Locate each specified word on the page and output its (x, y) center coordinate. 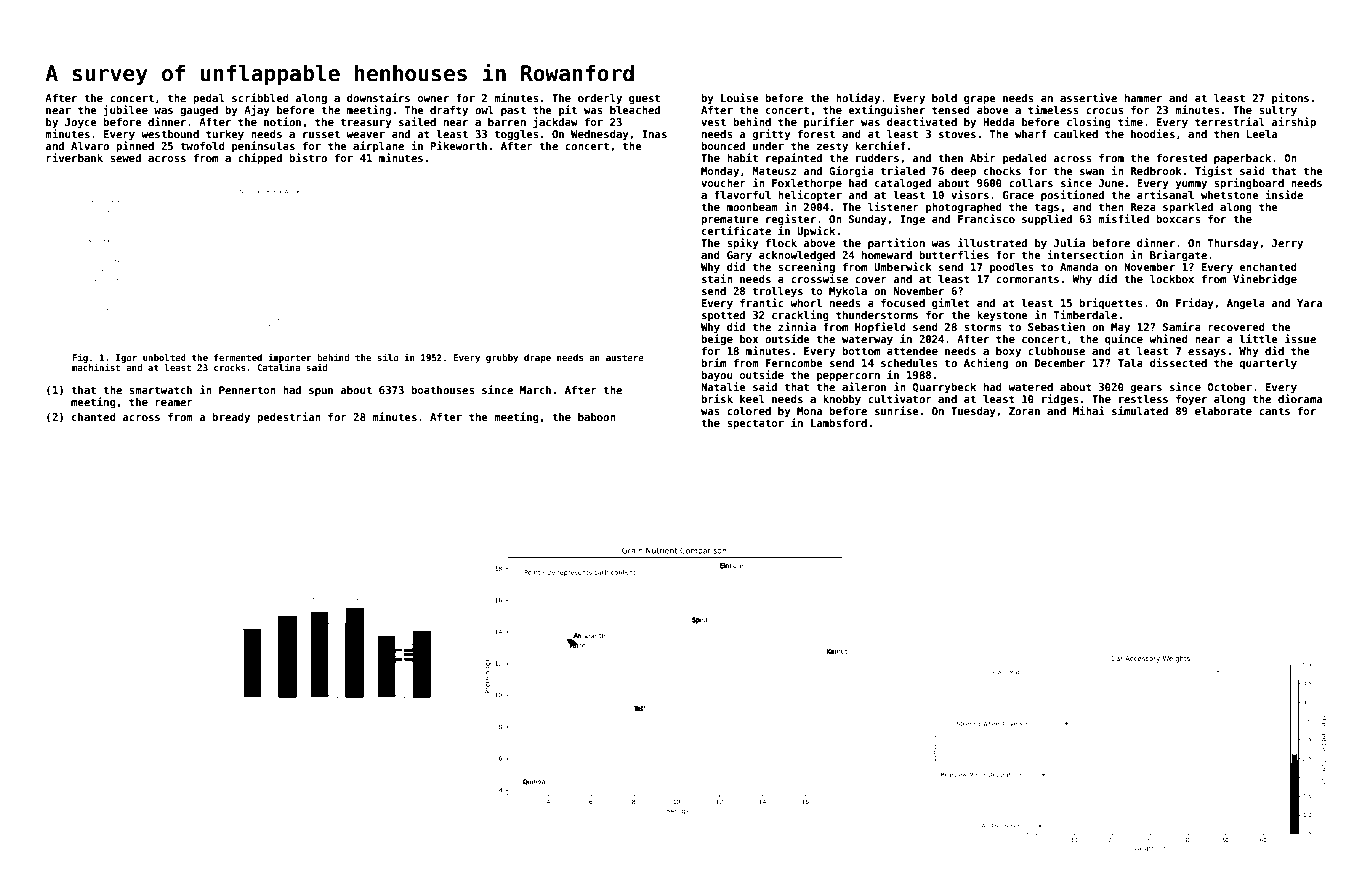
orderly (600, 99)
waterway (867, 340)
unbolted (164, 357)
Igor (126, 358)
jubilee (125, 110)
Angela (1246, 304)
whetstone (1230, 195)
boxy (1008, 352)
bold (944, 98)
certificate (736, 230)
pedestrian (289, 417)
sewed (125, 158)
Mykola (848, 292)
